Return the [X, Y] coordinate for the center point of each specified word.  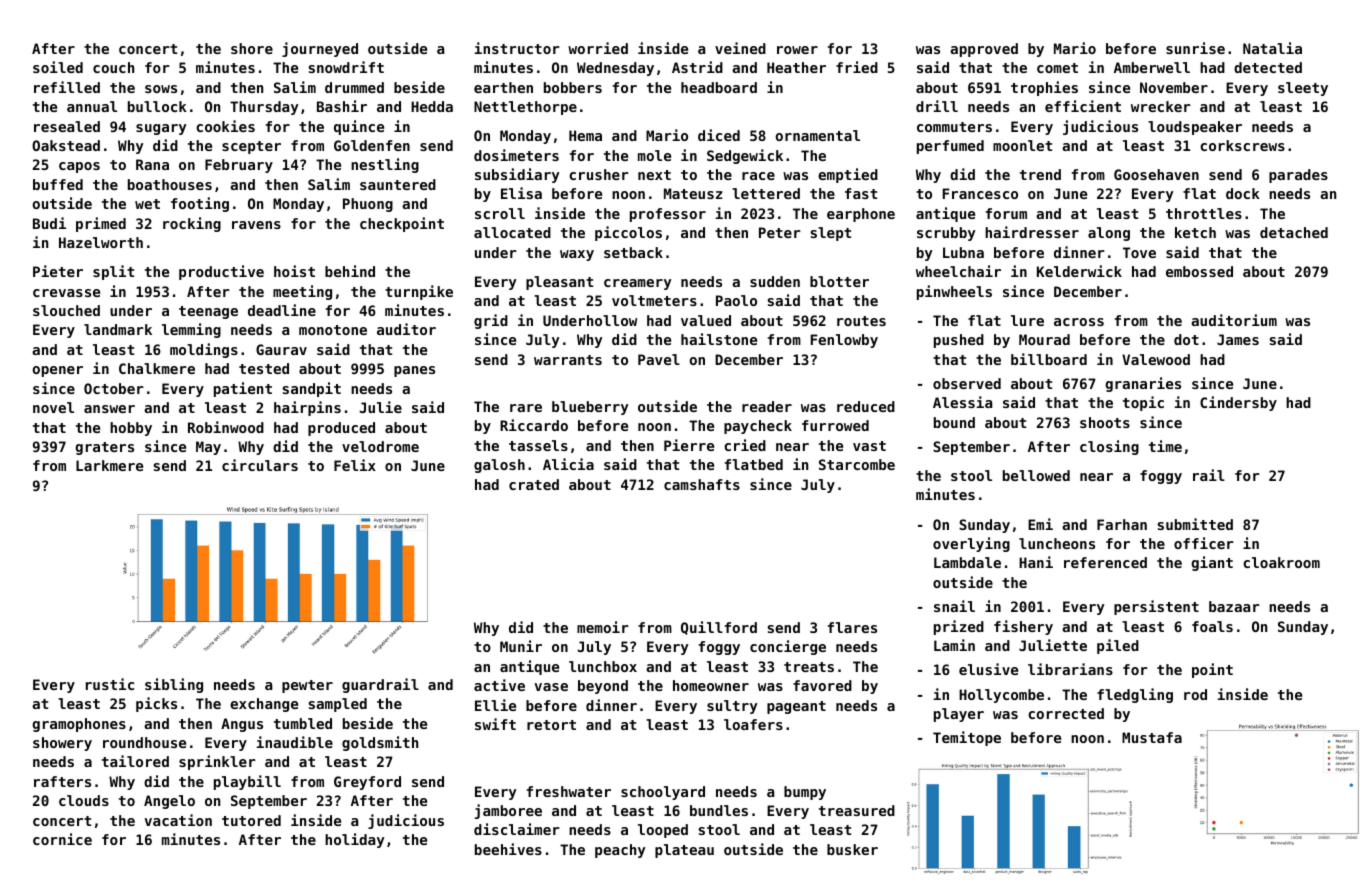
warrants [568, 360]
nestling [385, 165]
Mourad [1044, 339]
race [758, 176]
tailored [135, 761]
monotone [333, 330]
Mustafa [1152, 737]
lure [1027, 320]
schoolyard [663, 793]
